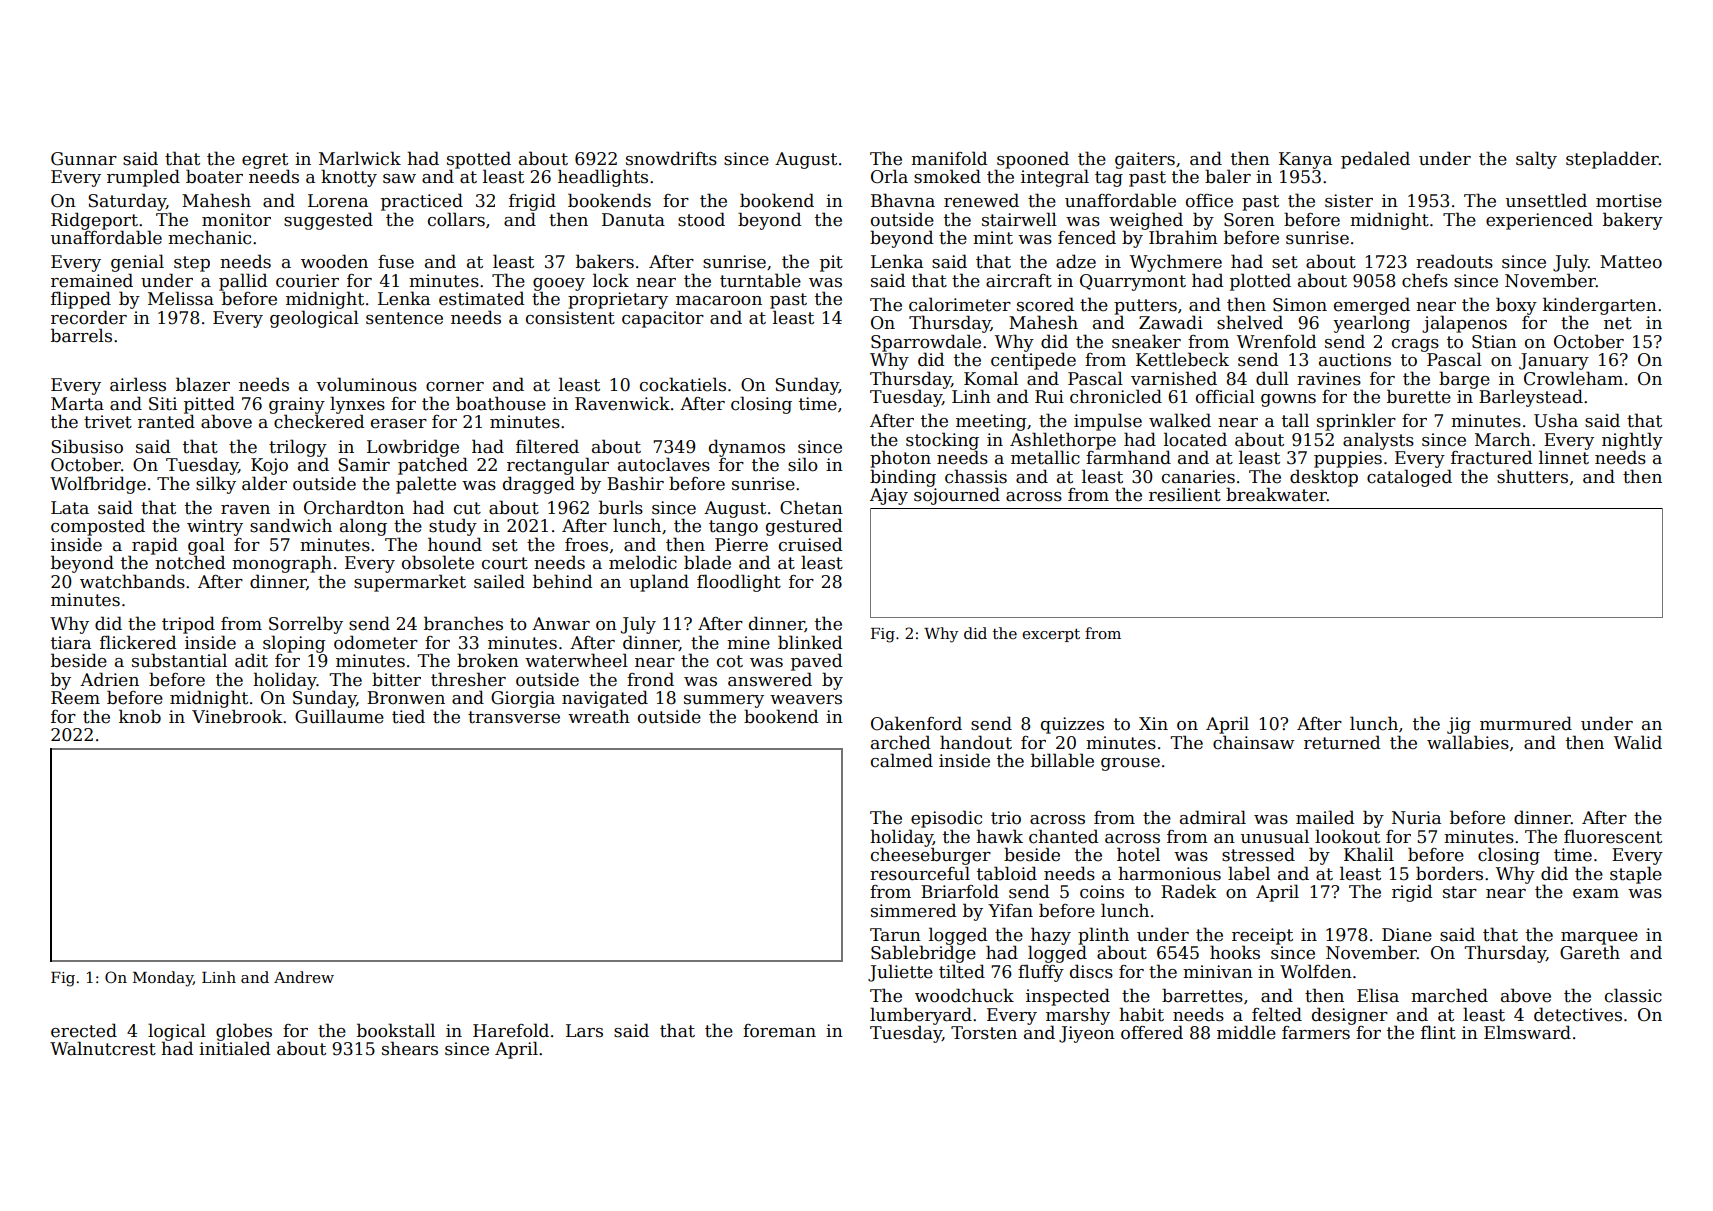  Describe the element at coordinates (304, 977) in the document. I see `Andrew` at that location.
